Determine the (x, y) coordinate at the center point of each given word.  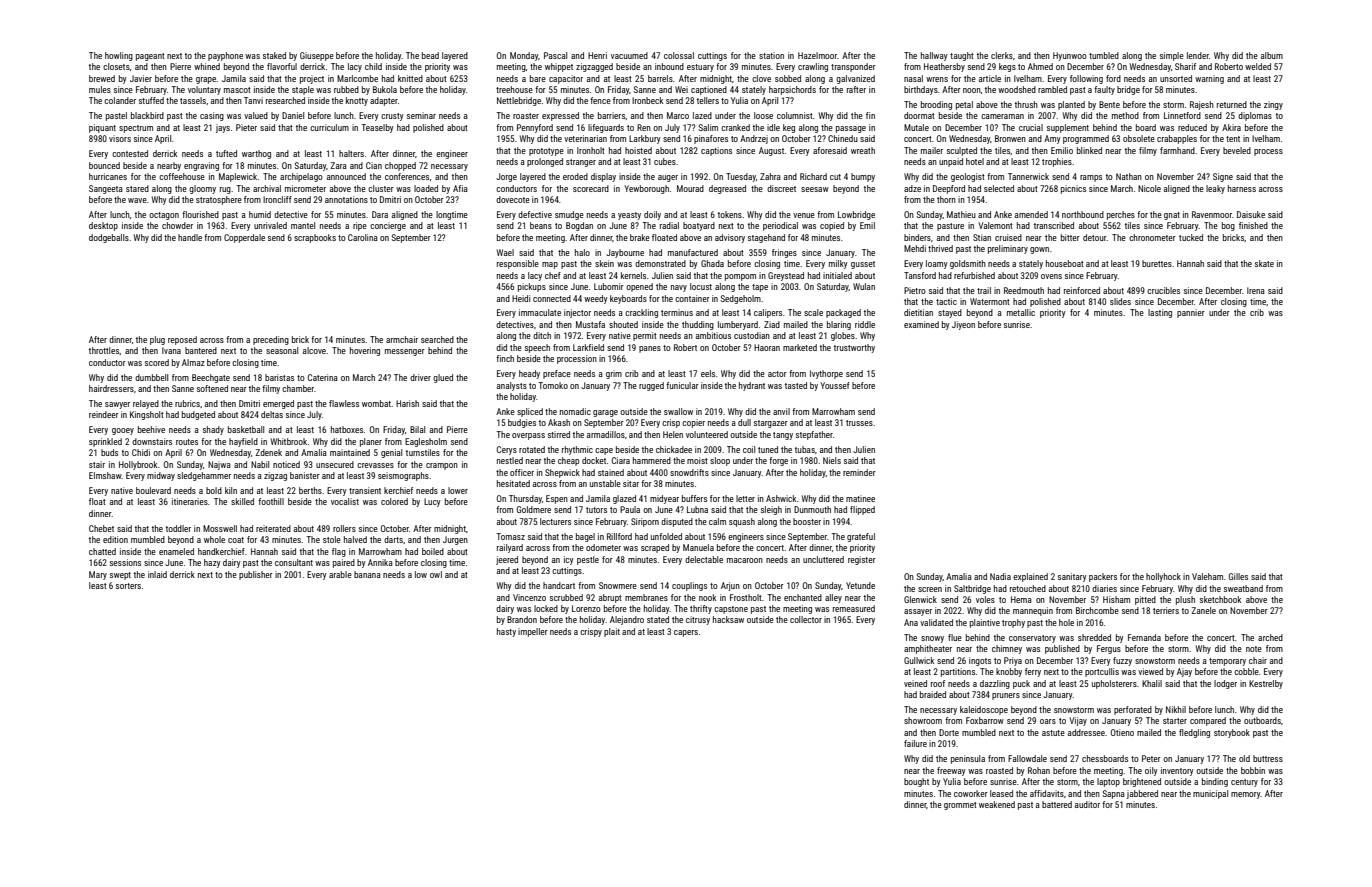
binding (1215, 782)
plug (157, 340)
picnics (1073, 189)
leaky (1215, 189)
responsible (518, 264)
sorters (128, 586)
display (603, 177)
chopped (400, 166)
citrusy (698, 620)
